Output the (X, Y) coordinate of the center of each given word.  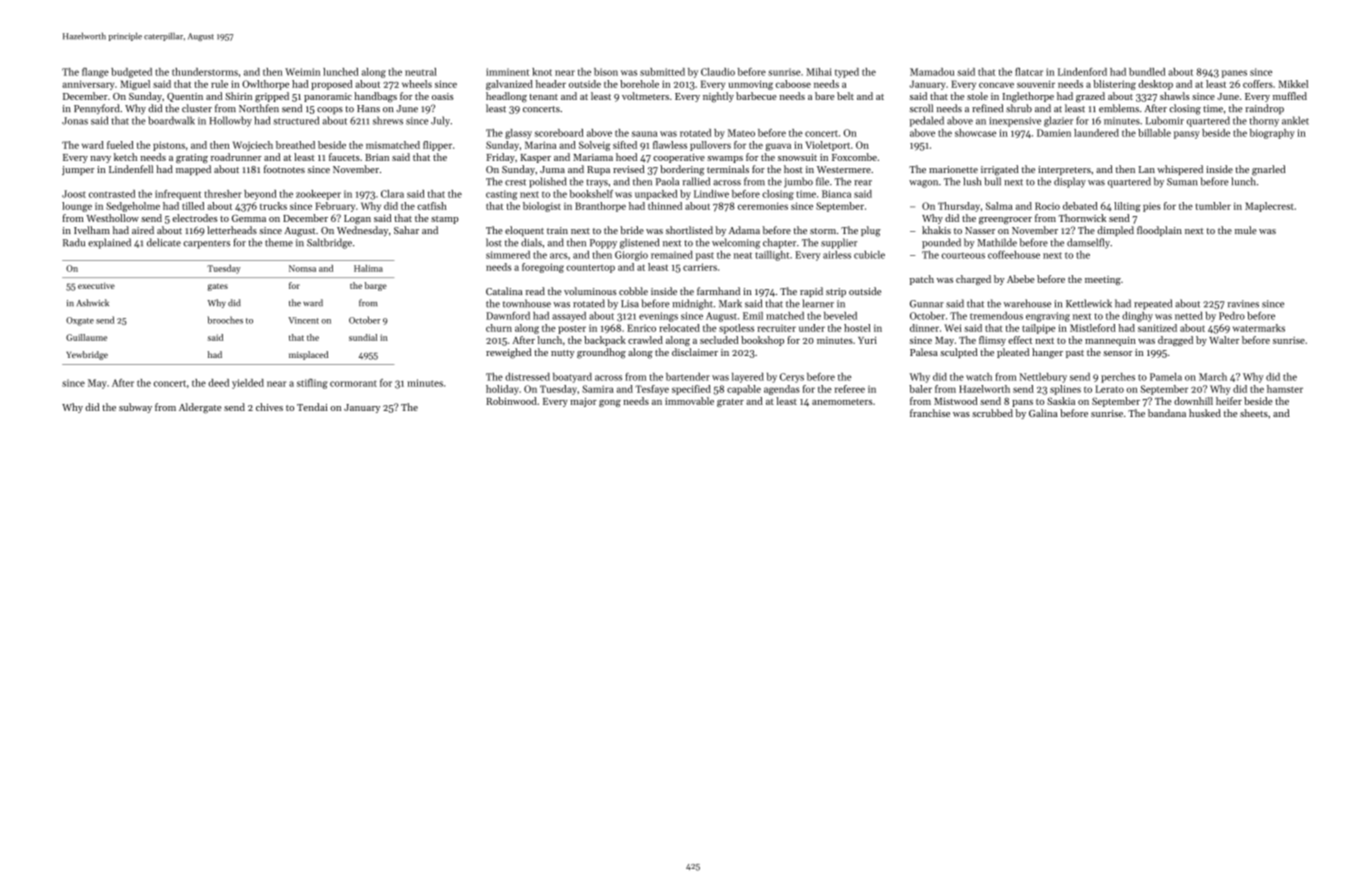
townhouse (527, 303)
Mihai (819, 72)
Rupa (598, 170)
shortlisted (689, 230)
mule (1246, 230)
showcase (975, 133)
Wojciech (253, 146)
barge (376, 286)
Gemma (249, 218)
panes (1234, 74)
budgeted (131, 73)
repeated (1153, 304)
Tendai (312, 407)
